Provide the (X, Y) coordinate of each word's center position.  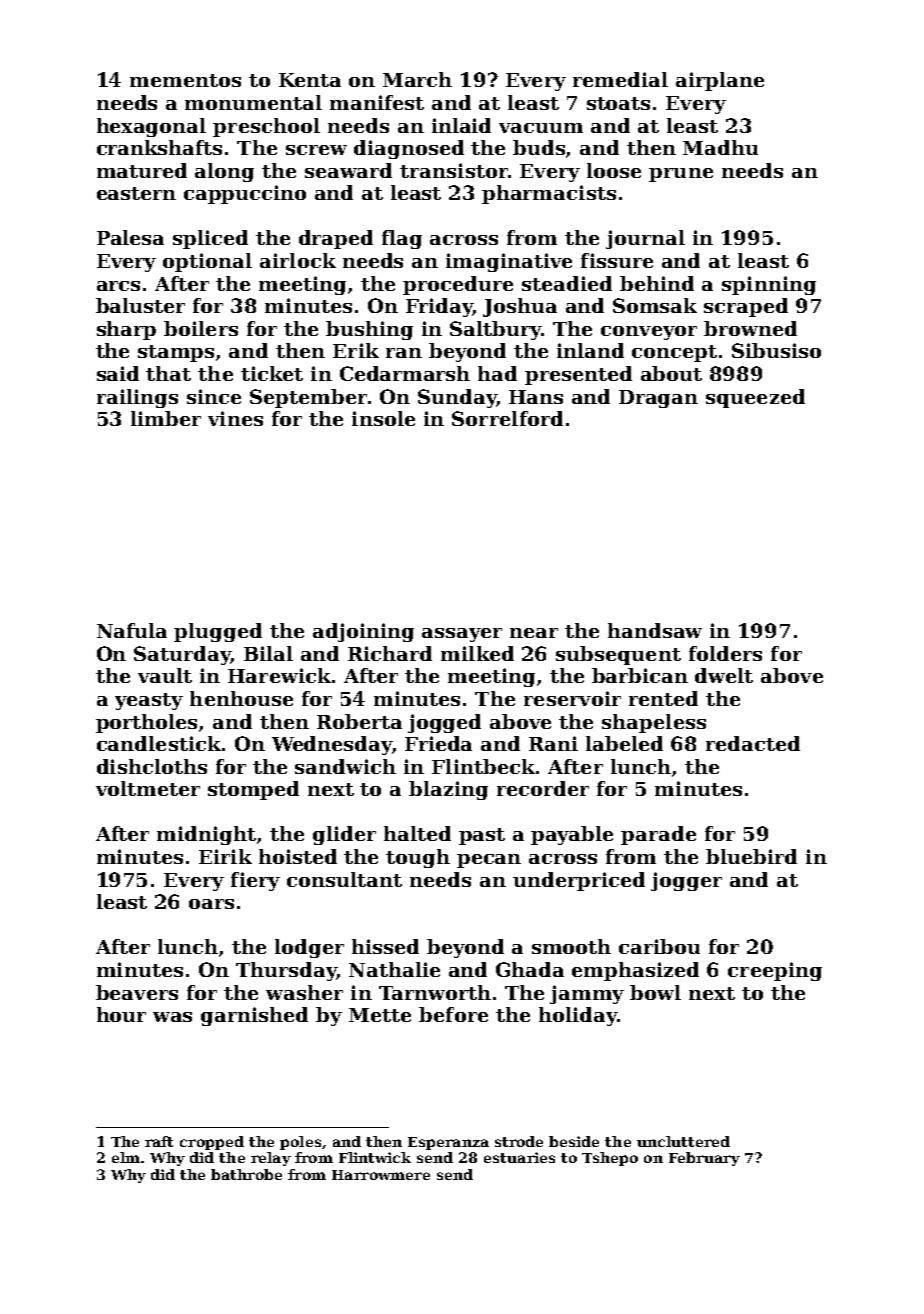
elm (126, 1157)
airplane (720, 81)
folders (725, 653)
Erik (356, 350)
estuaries (519, 1157)
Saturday (182, 655)
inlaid (461, 125)
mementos (185, 80)
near (534, 633)
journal (645, 239)
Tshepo (610, 1159)
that (168, 373)
